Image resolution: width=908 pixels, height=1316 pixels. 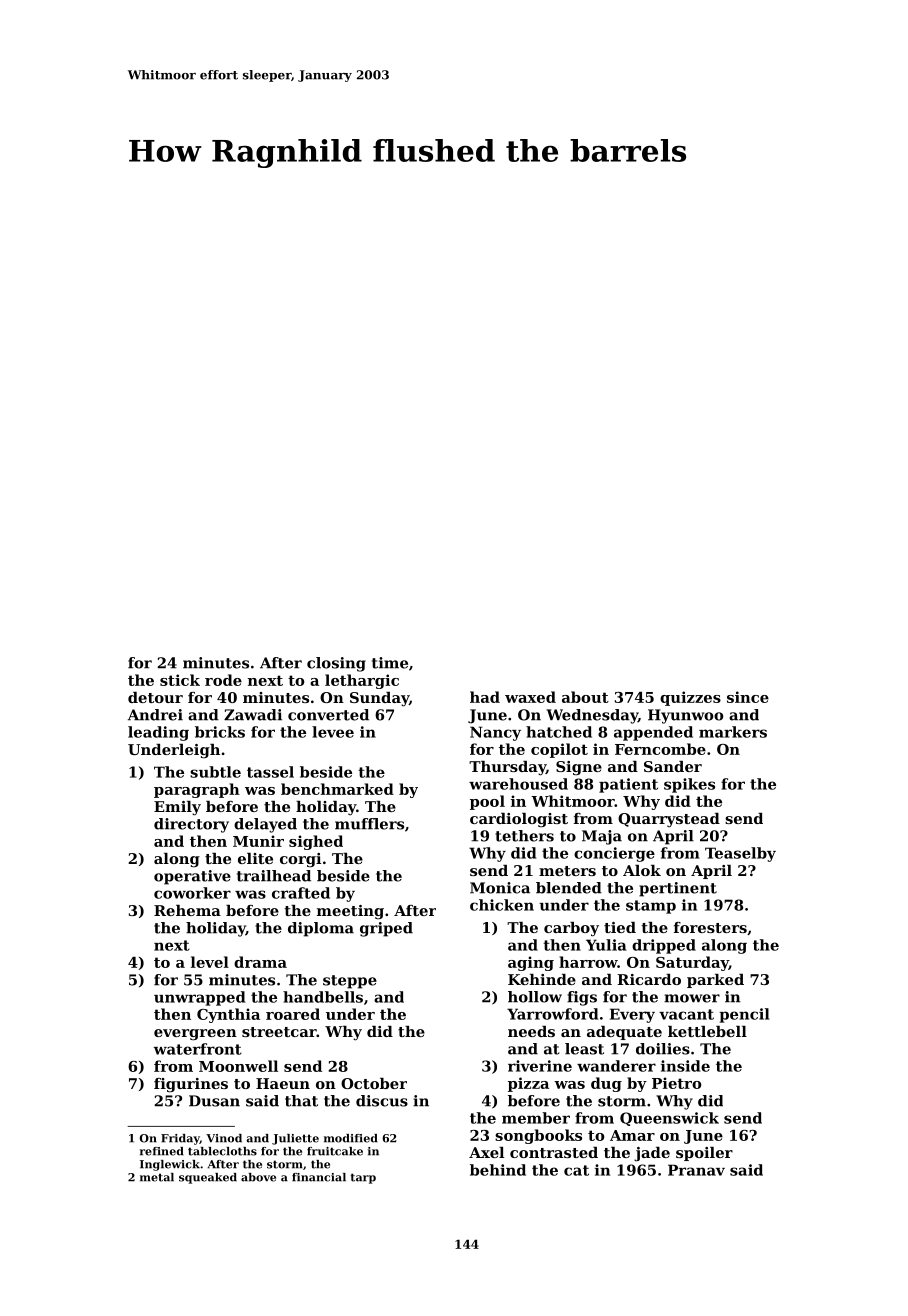 What do you see at coordinates (495, 733) in the image?
I see `Nancy` at bounding box center [495, 733].
